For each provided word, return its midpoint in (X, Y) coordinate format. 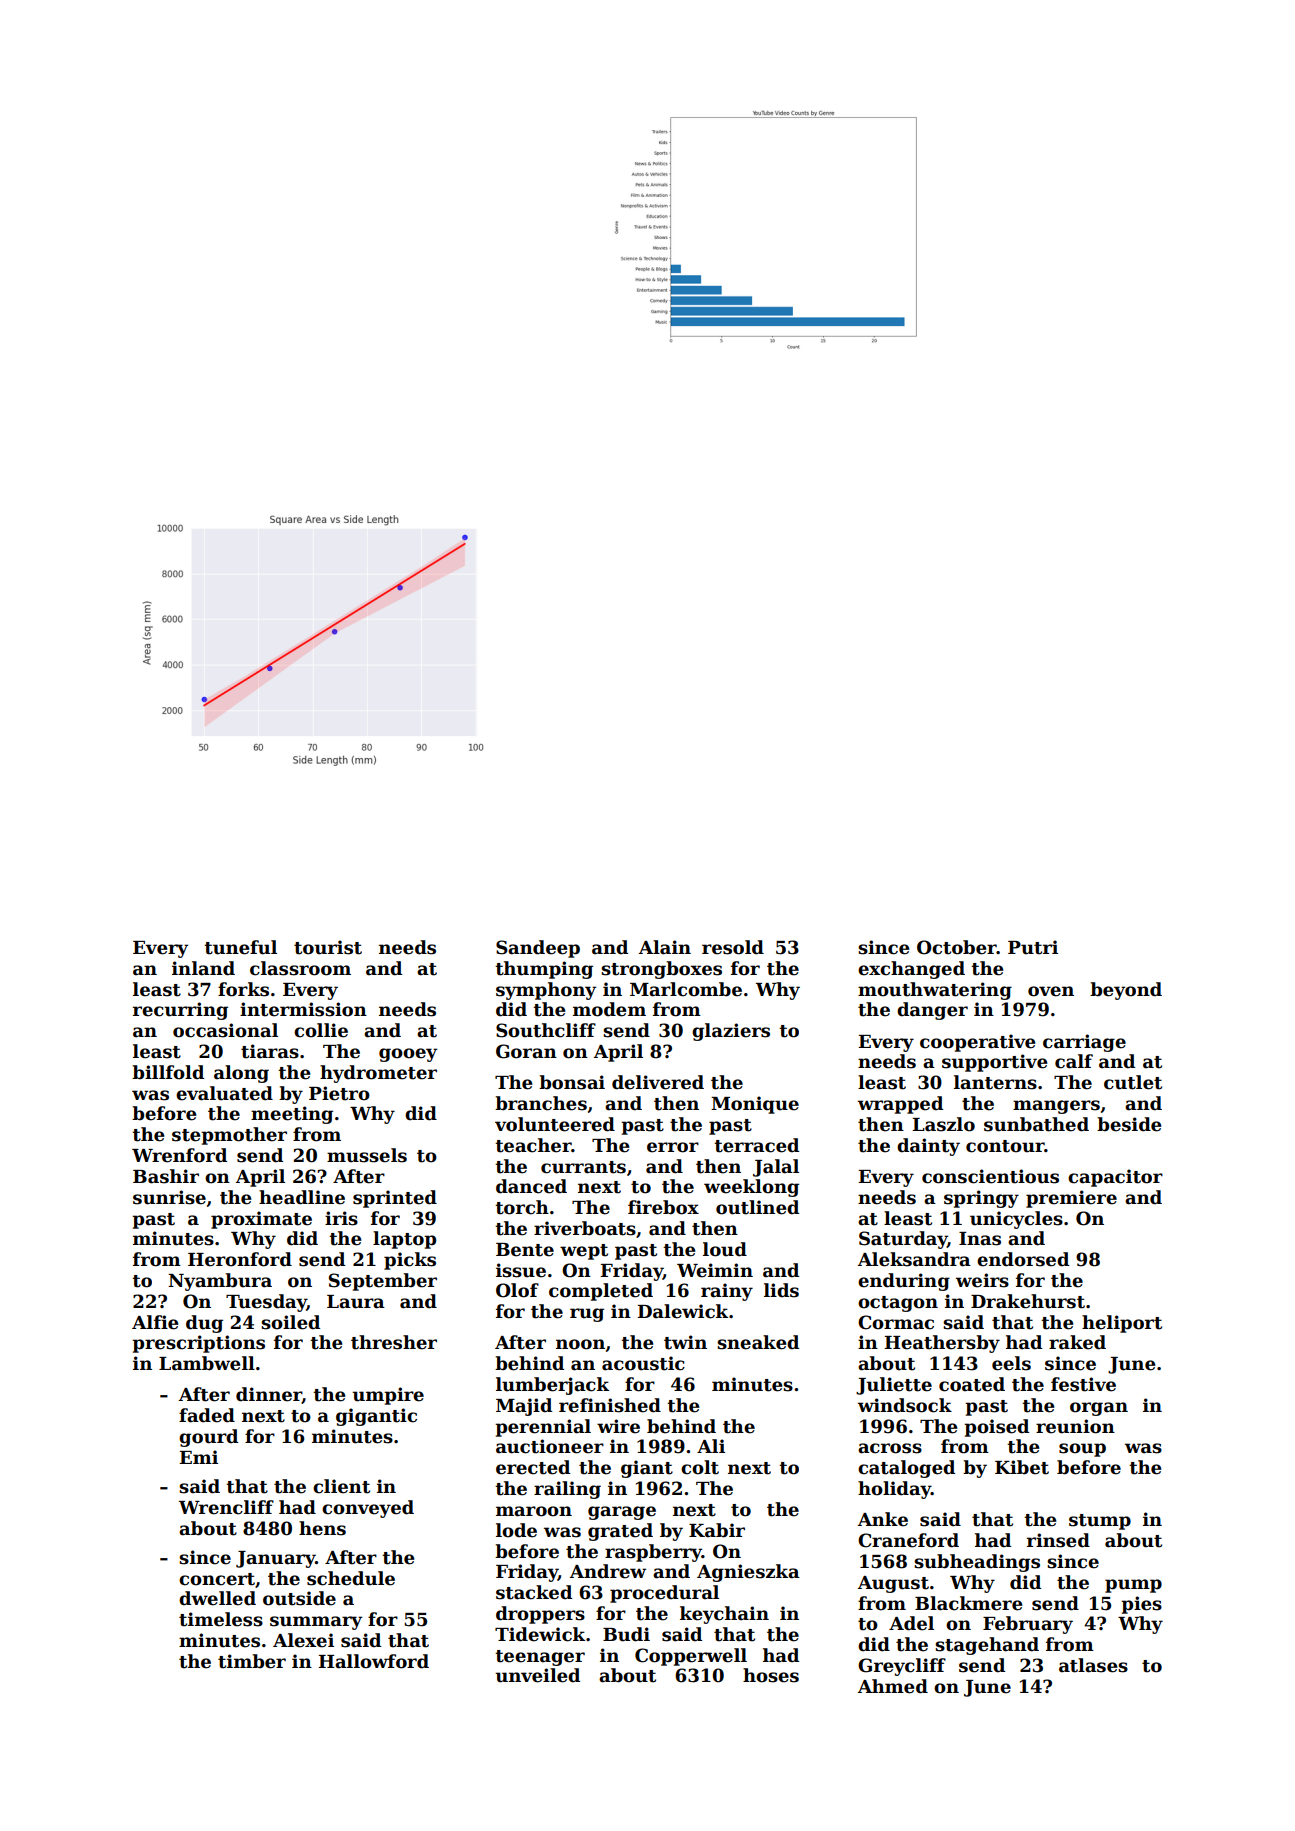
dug (204, 1324)
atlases (1093, 1665)
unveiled (537, 1675)
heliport (1122, 1324)
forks (243, 989)
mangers (1056, 1107)
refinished (610, 1405)
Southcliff (546, 1030)
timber (252, 1661)
